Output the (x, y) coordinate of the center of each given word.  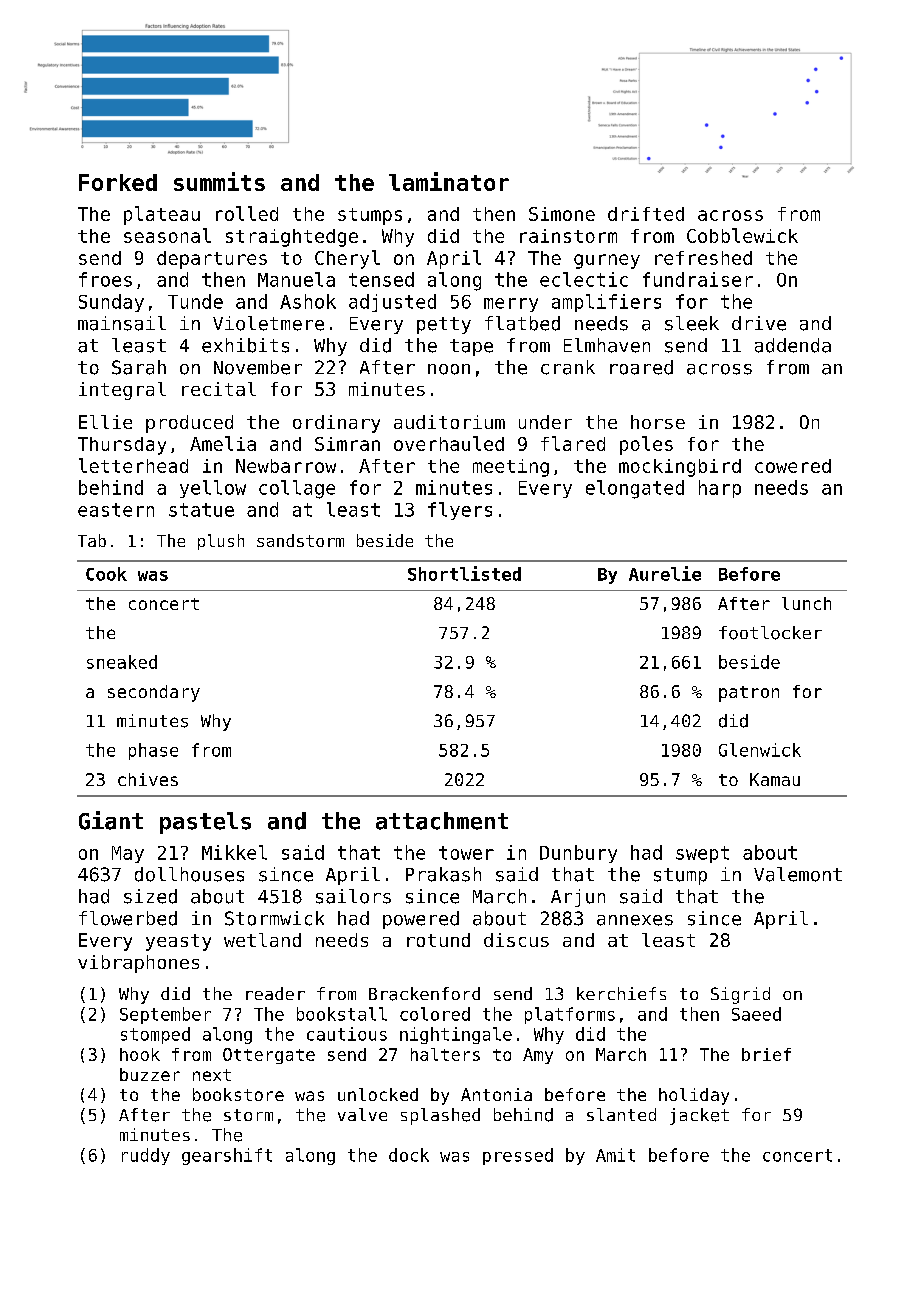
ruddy (146, 1156)
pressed (518, 1156)
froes (105, 279)
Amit (615, 1155)
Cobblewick (742, 235)
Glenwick (760, 750)
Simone (562, 214)
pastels (205, 823)
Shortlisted (464, 573)
